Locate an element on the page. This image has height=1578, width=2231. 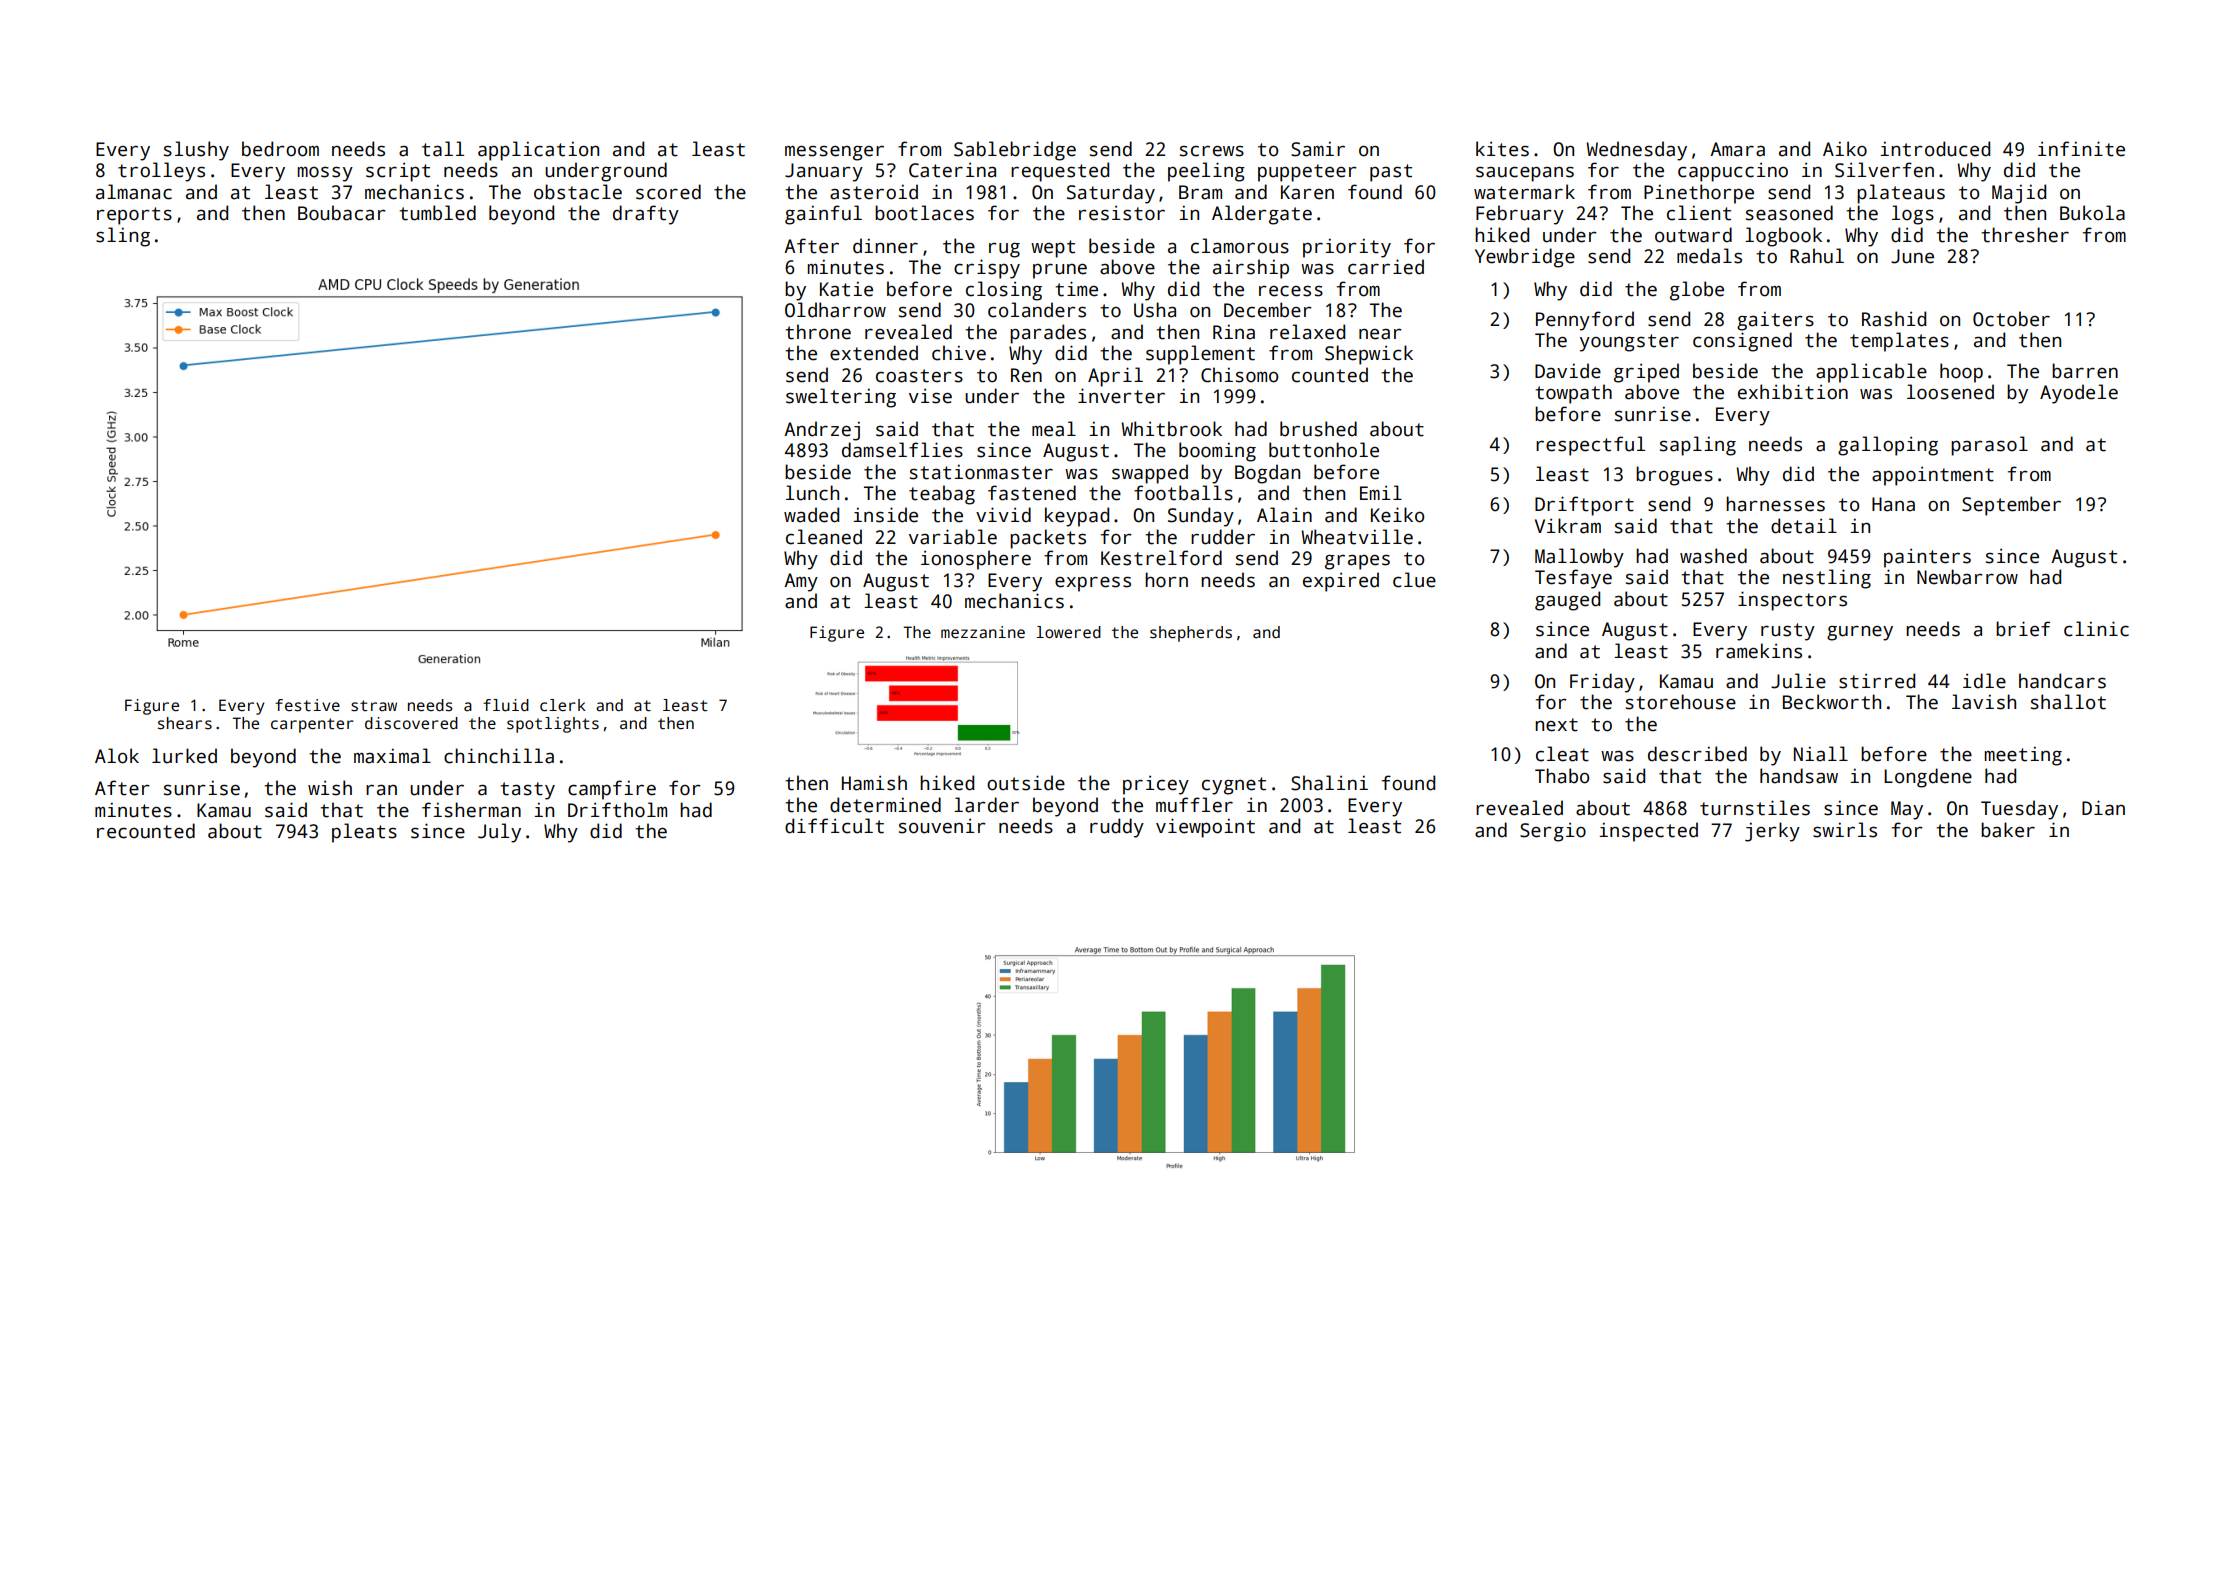
globe is located at coordinates (1697, 291).
